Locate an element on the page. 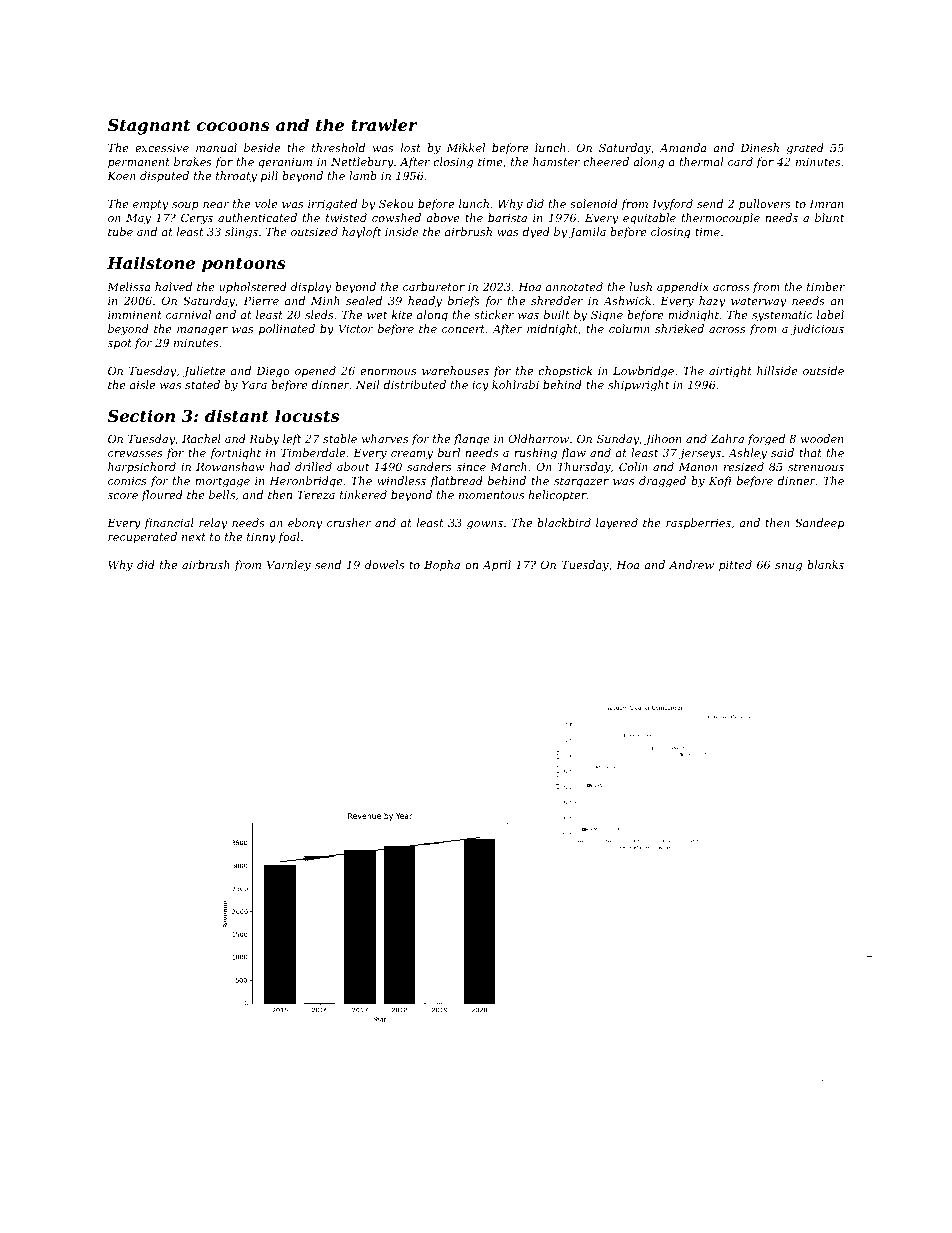 This document has width=952, height=1233. raspberries is located at coordinates (698, 524).
